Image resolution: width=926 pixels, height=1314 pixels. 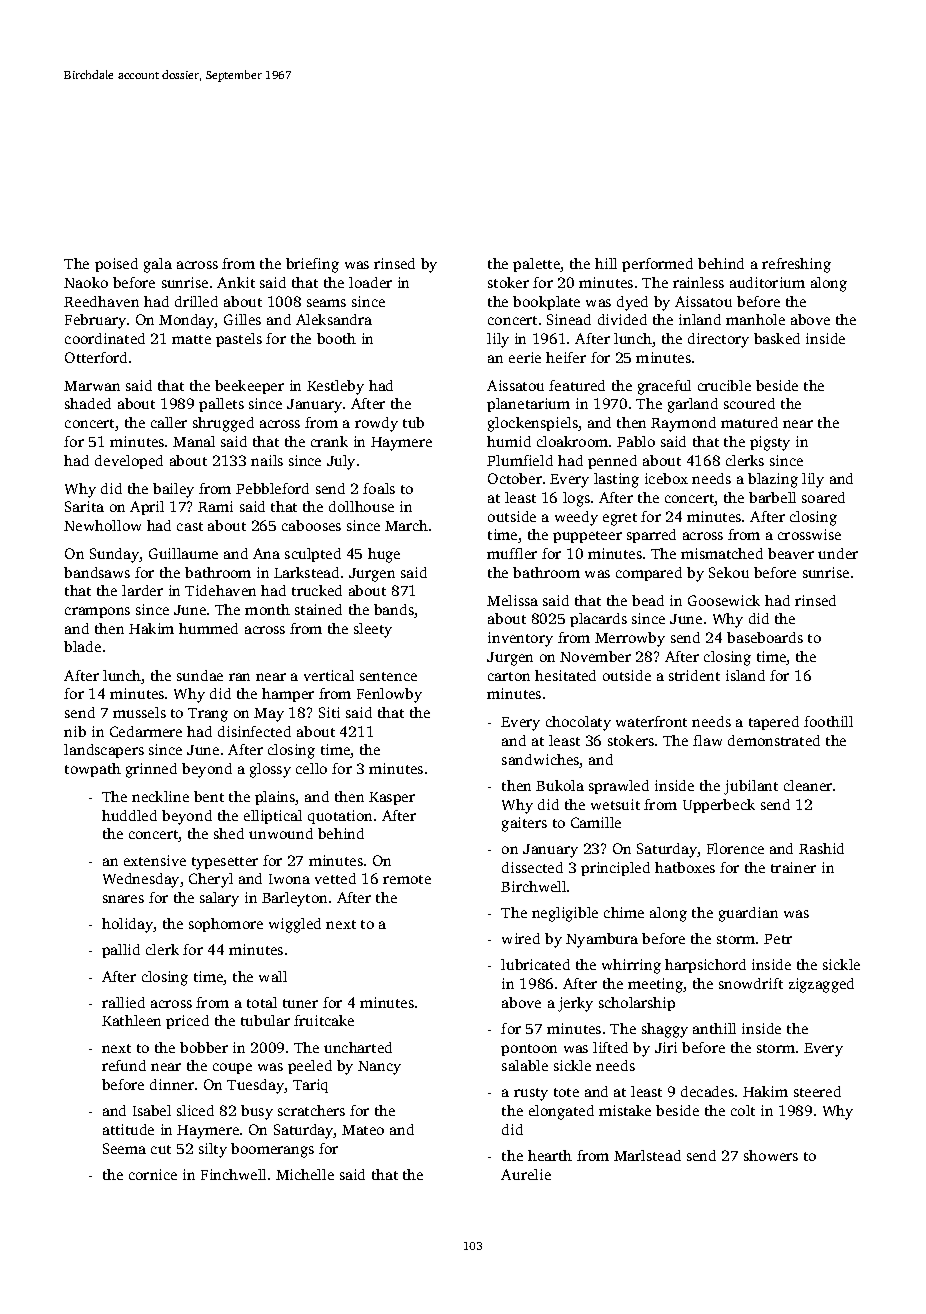 What do you see at coordinates (619, 787) in the document?
I see `sprawled` at bounding box center [619, 787].
